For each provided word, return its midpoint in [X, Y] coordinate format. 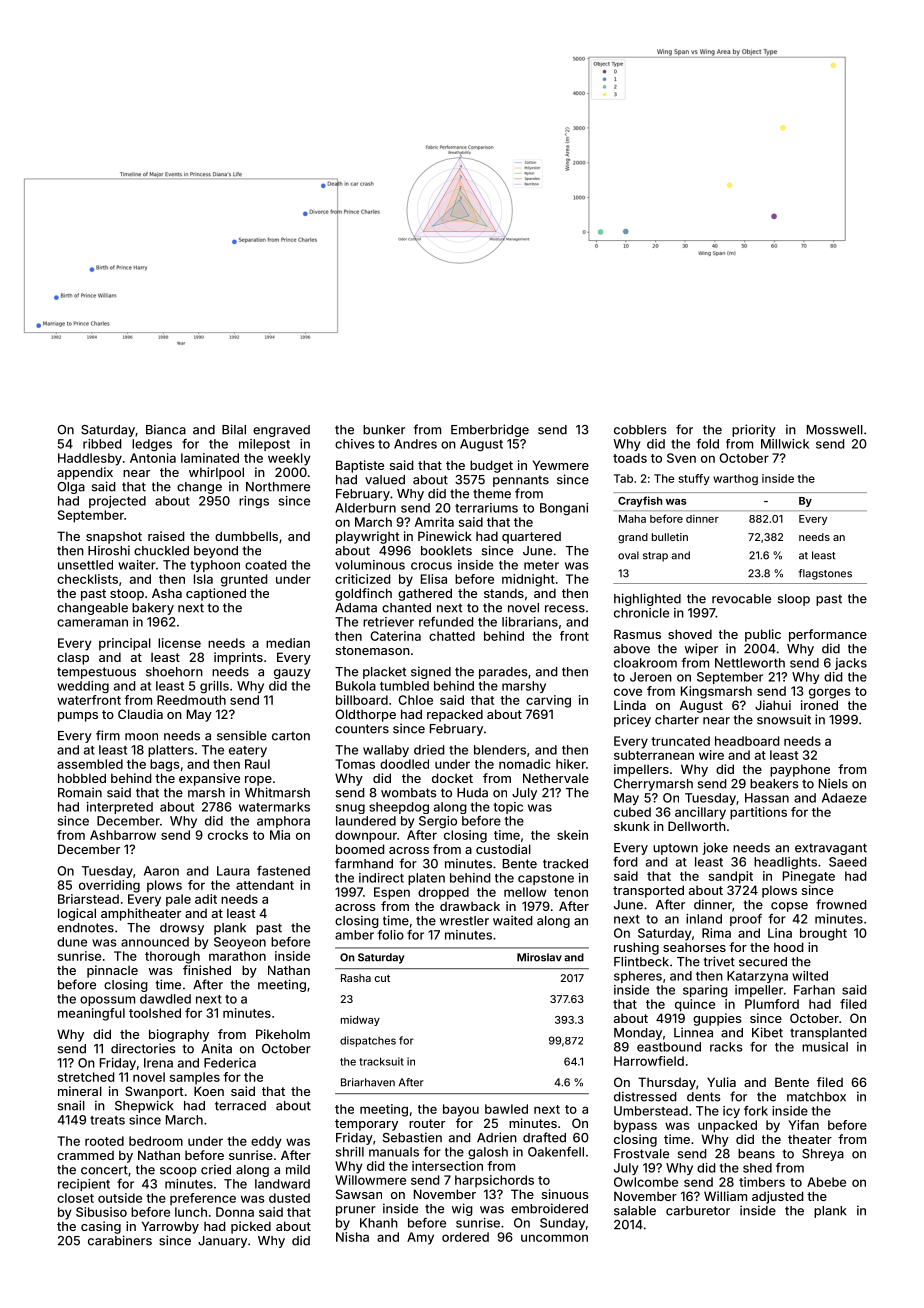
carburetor [698, 1211]
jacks [851, 664]
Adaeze [844, 798]
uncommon [554, 1238]
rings [254, 502]
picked [251, 1227]
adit [206, 899]
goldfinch [363, 594]
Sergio [438, 822]
